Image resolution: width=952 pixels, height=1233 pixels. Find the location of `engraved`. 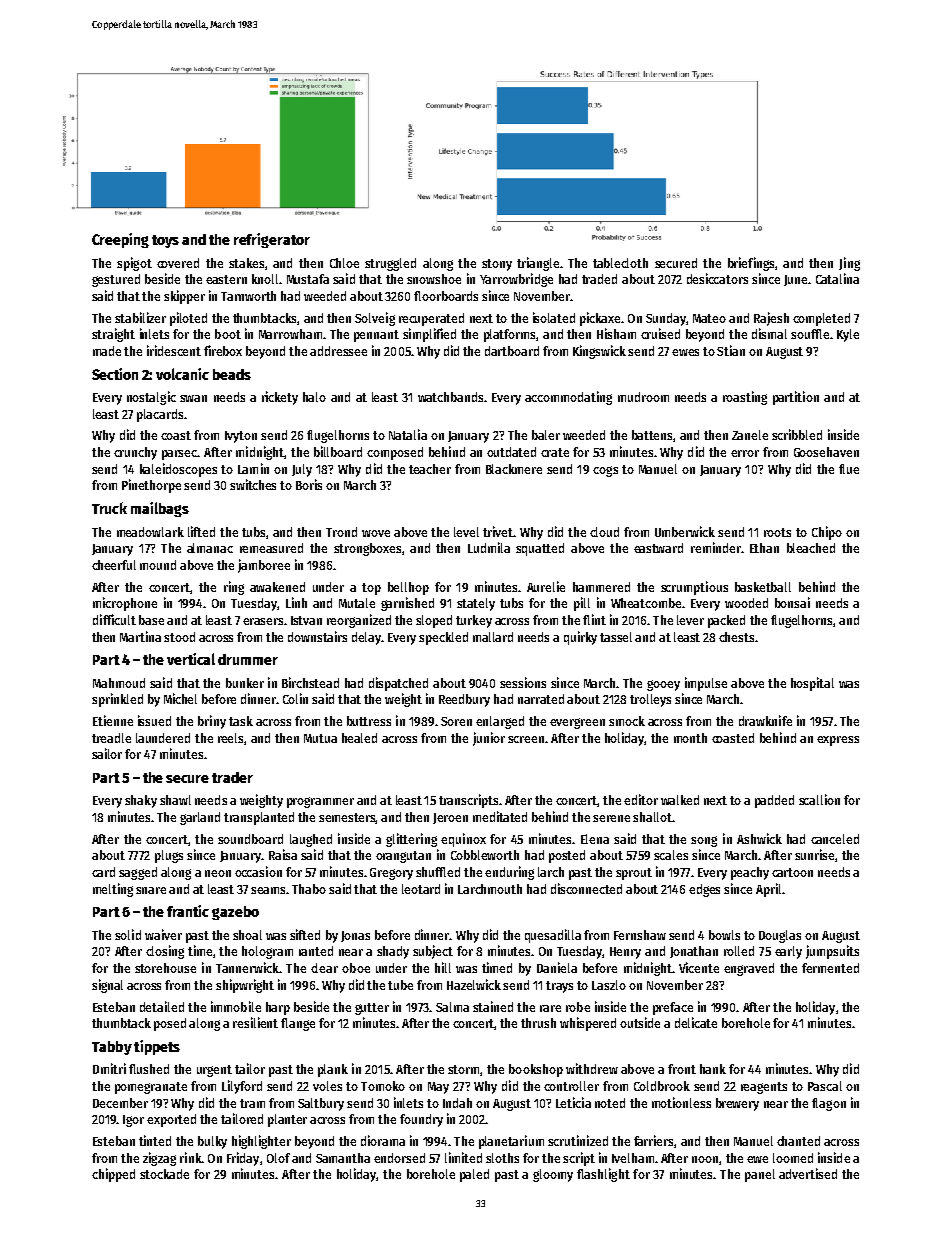

engraved is located at coordinates (749, 969).
